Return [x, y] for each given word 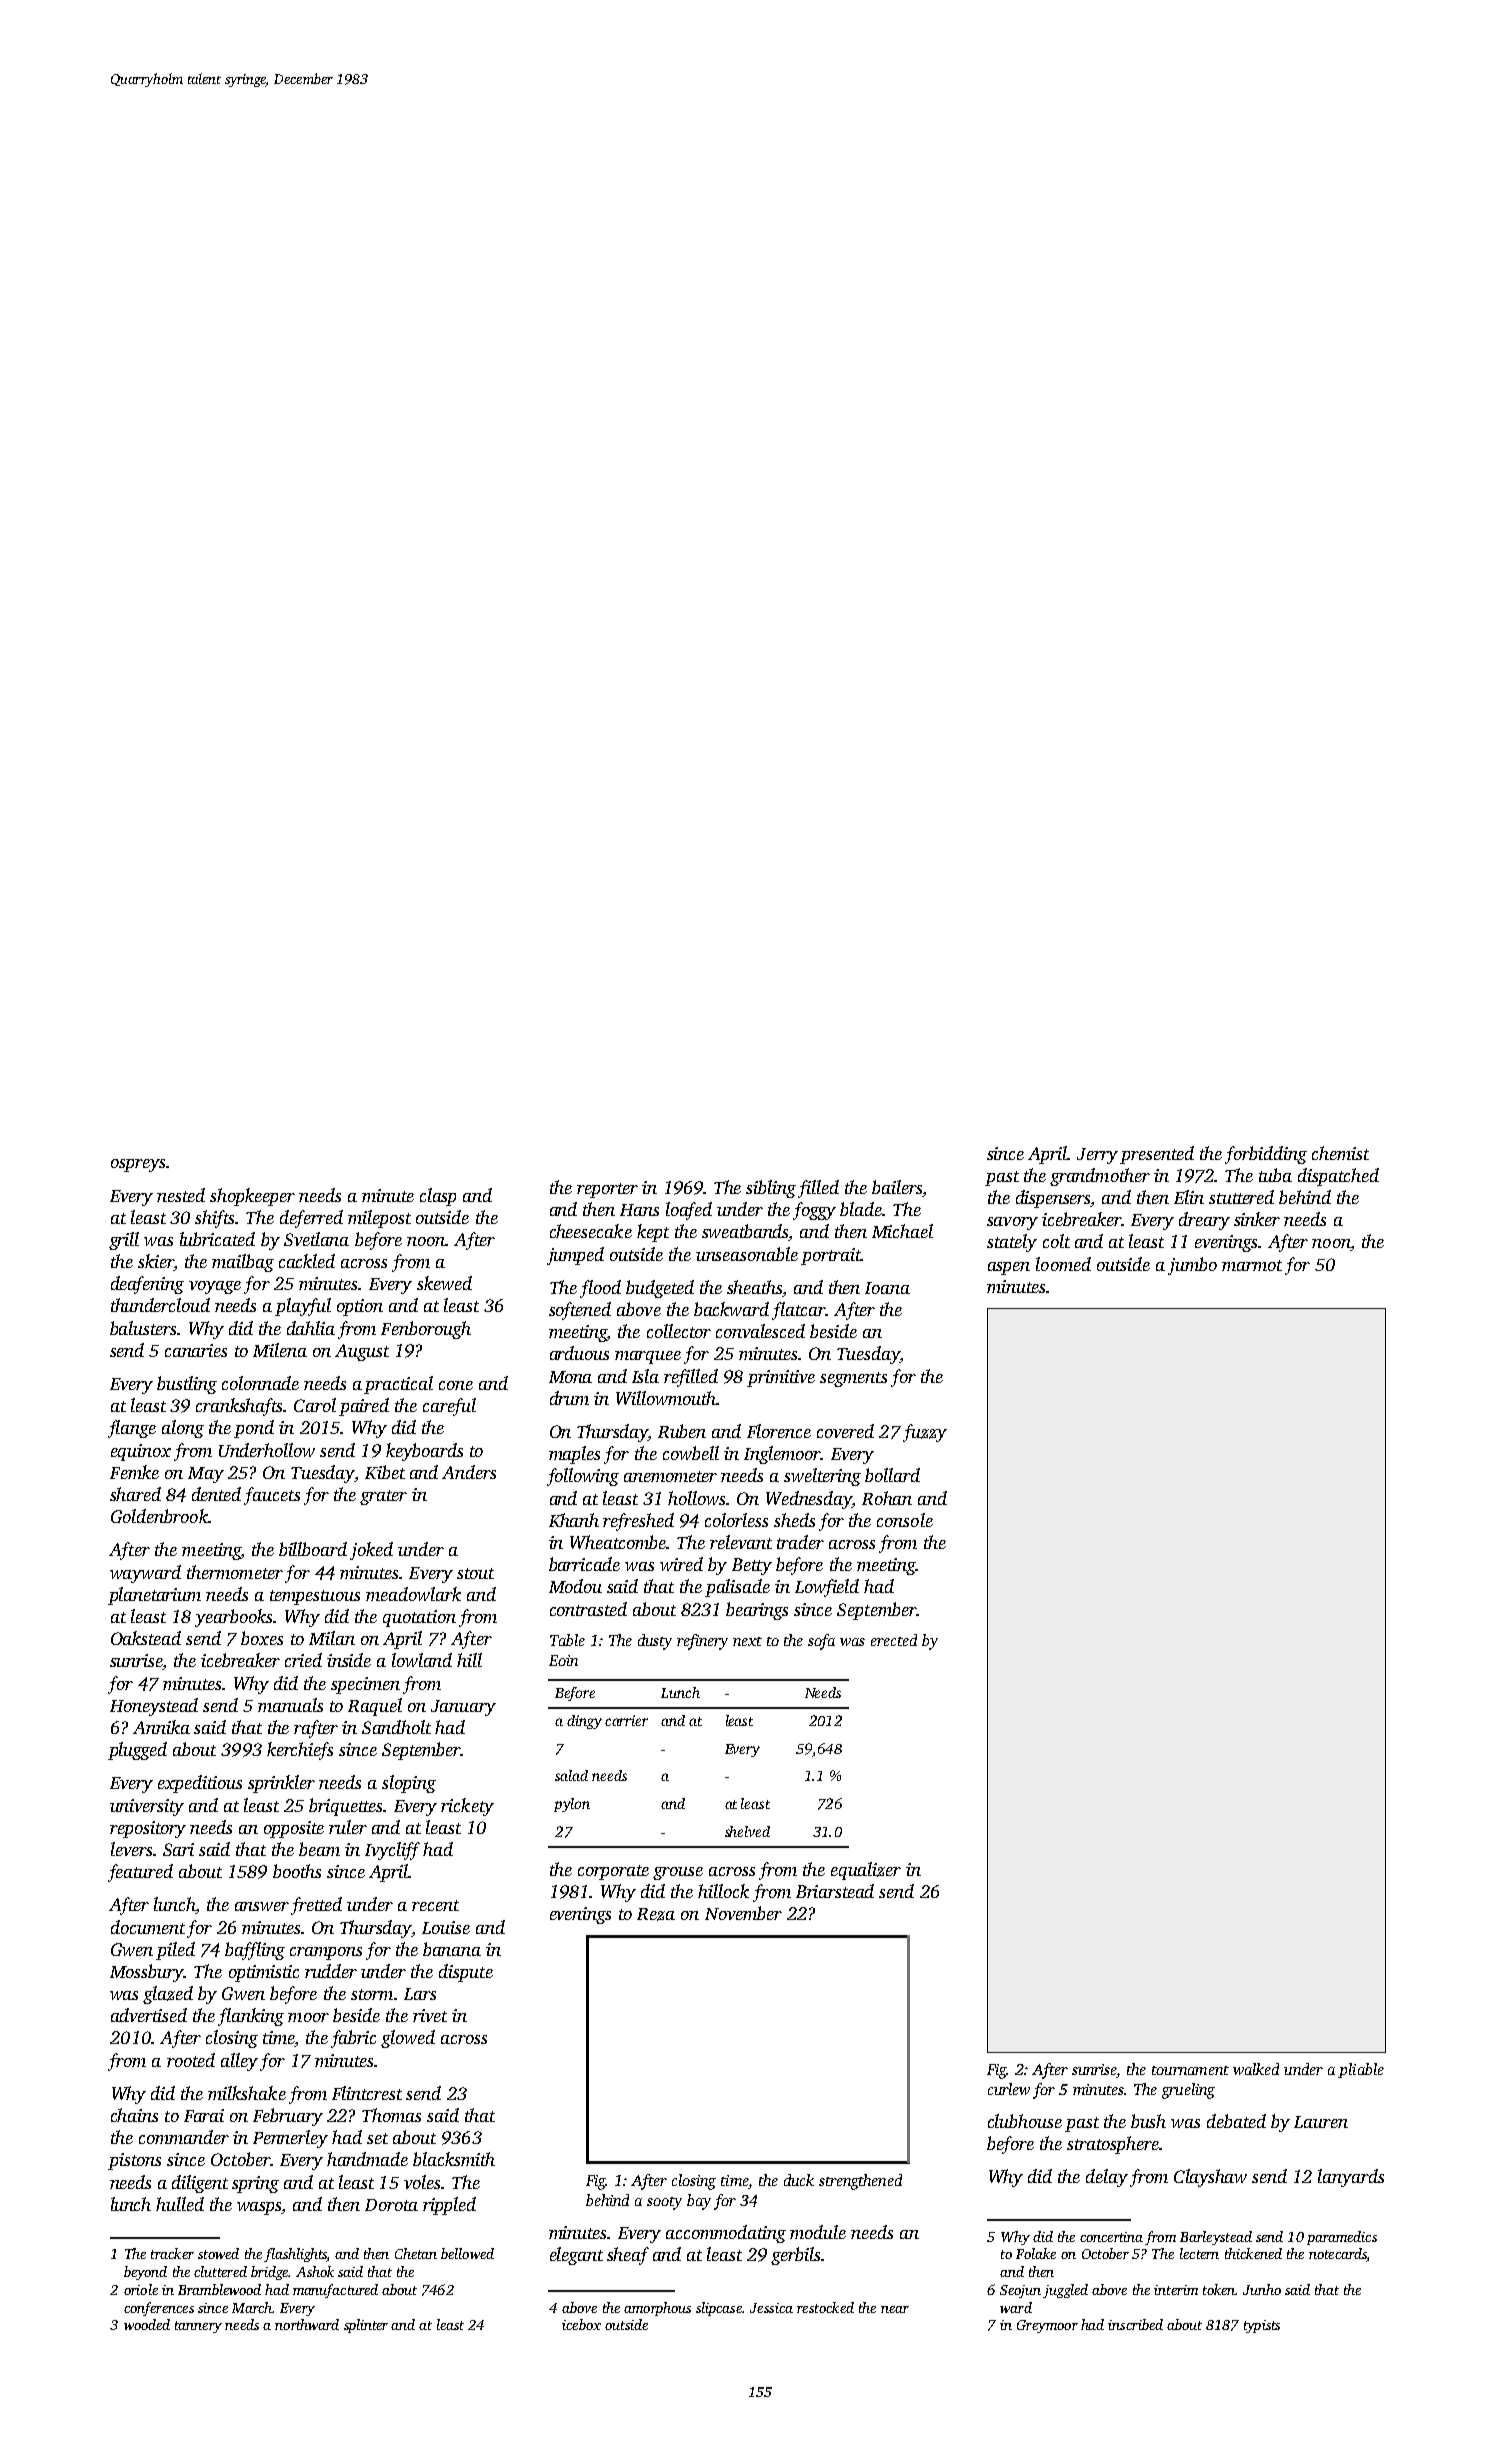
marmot [1252, 1265]
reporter [607, 1190]
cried [303, 1660]
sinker [1257, 1219]
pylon [572, 1805]
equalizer [866, 1871]
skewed [444, 1283]
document [148, 1927]
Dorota [391, 2205]
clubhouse [1025, 2121]
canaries [196, 1350]
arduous [579, 1353]
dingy [584, 1722]
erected [894, 1640]
